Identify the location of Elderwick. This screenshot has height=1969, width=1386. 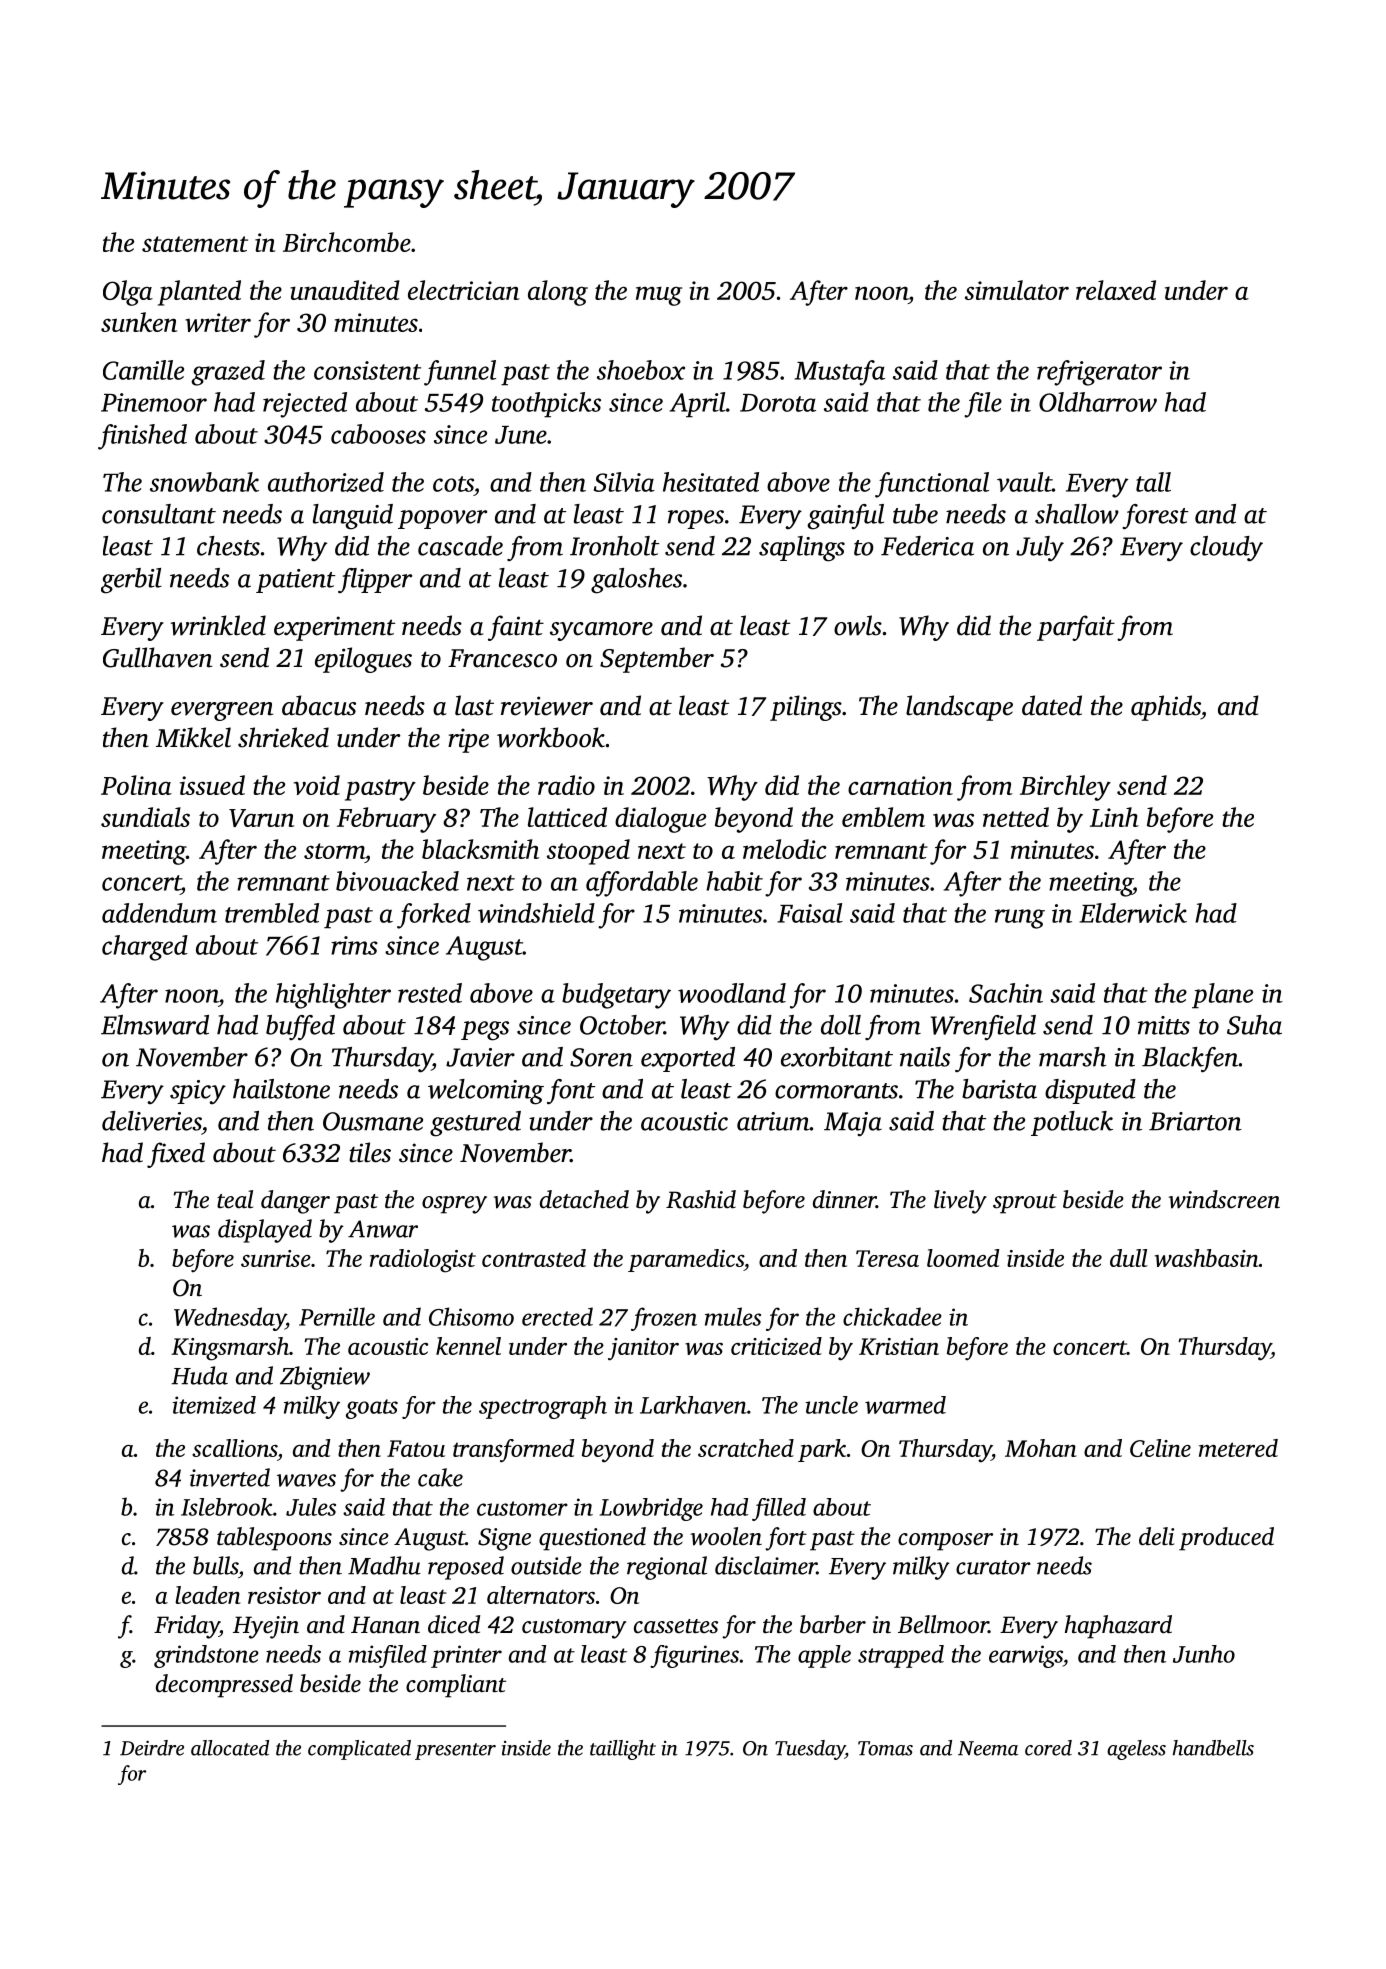
(1133, 913).
